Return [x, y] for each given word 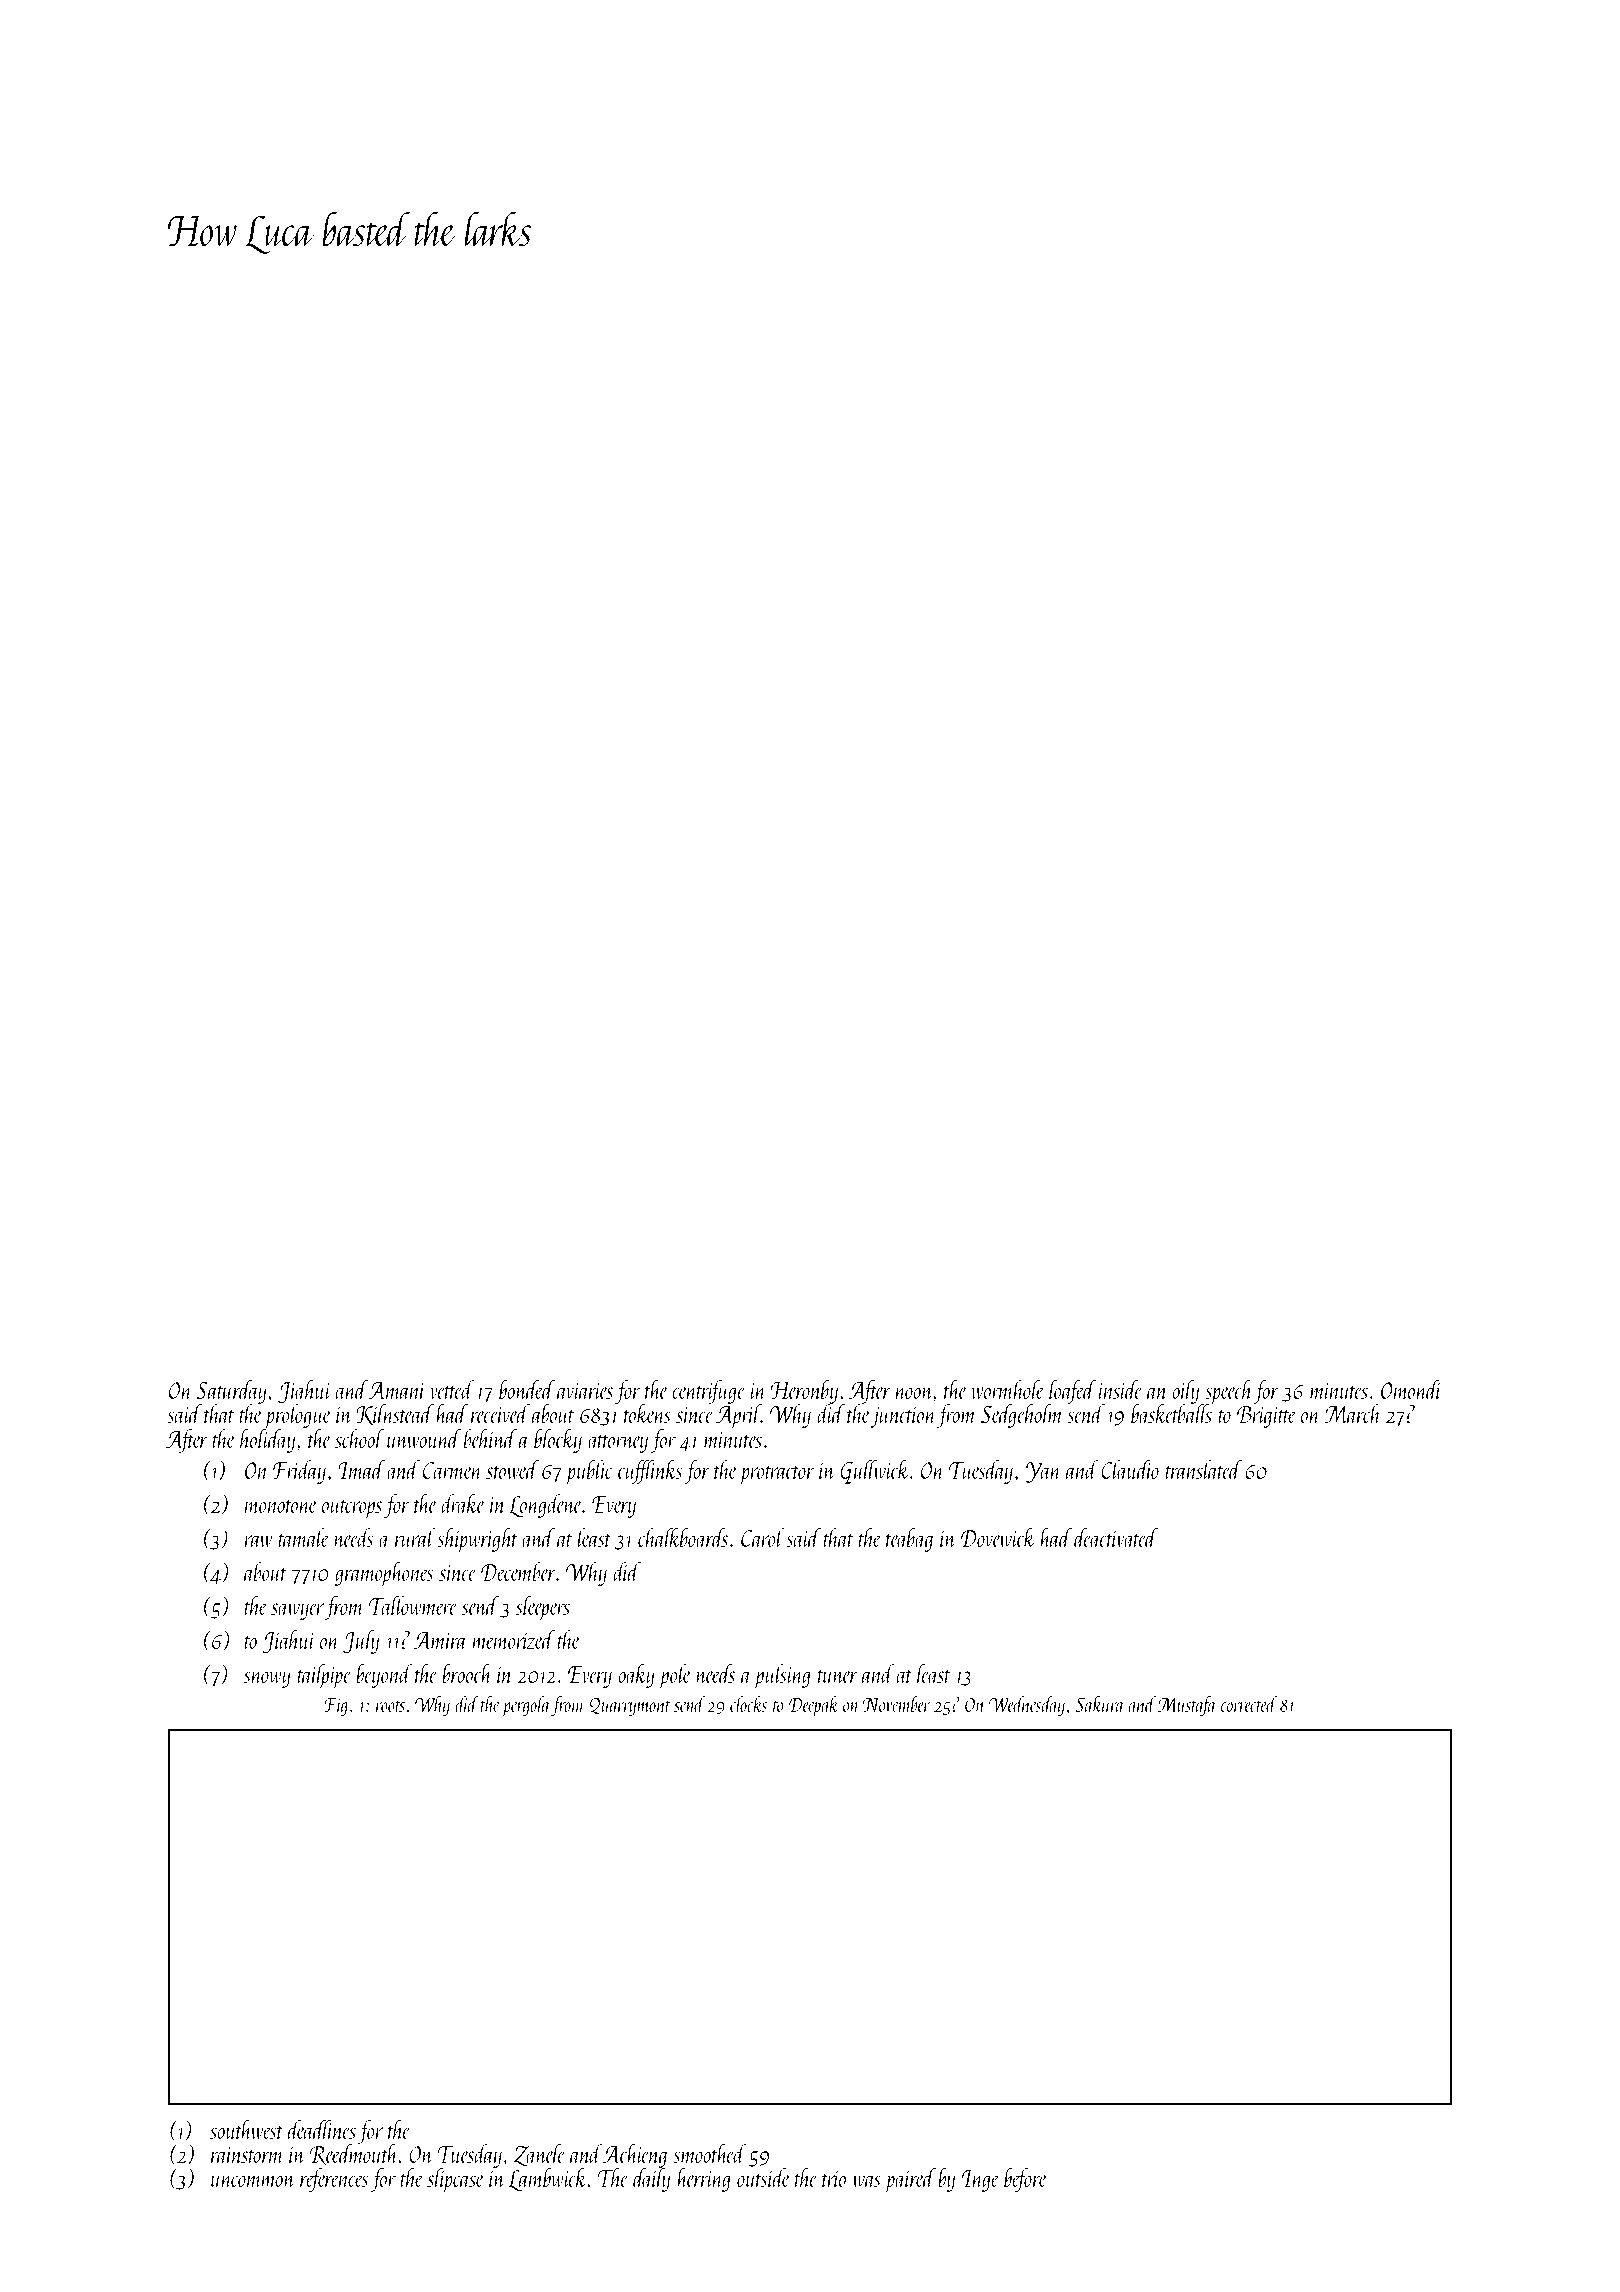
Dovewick [998, 1537]
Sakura [1100, 1704]
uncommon [253, 2181]
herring [703, 2180]
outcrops [352, 1509]
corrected [1249, 1704]
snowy [267, 1679]
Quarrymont [630, 1706]
